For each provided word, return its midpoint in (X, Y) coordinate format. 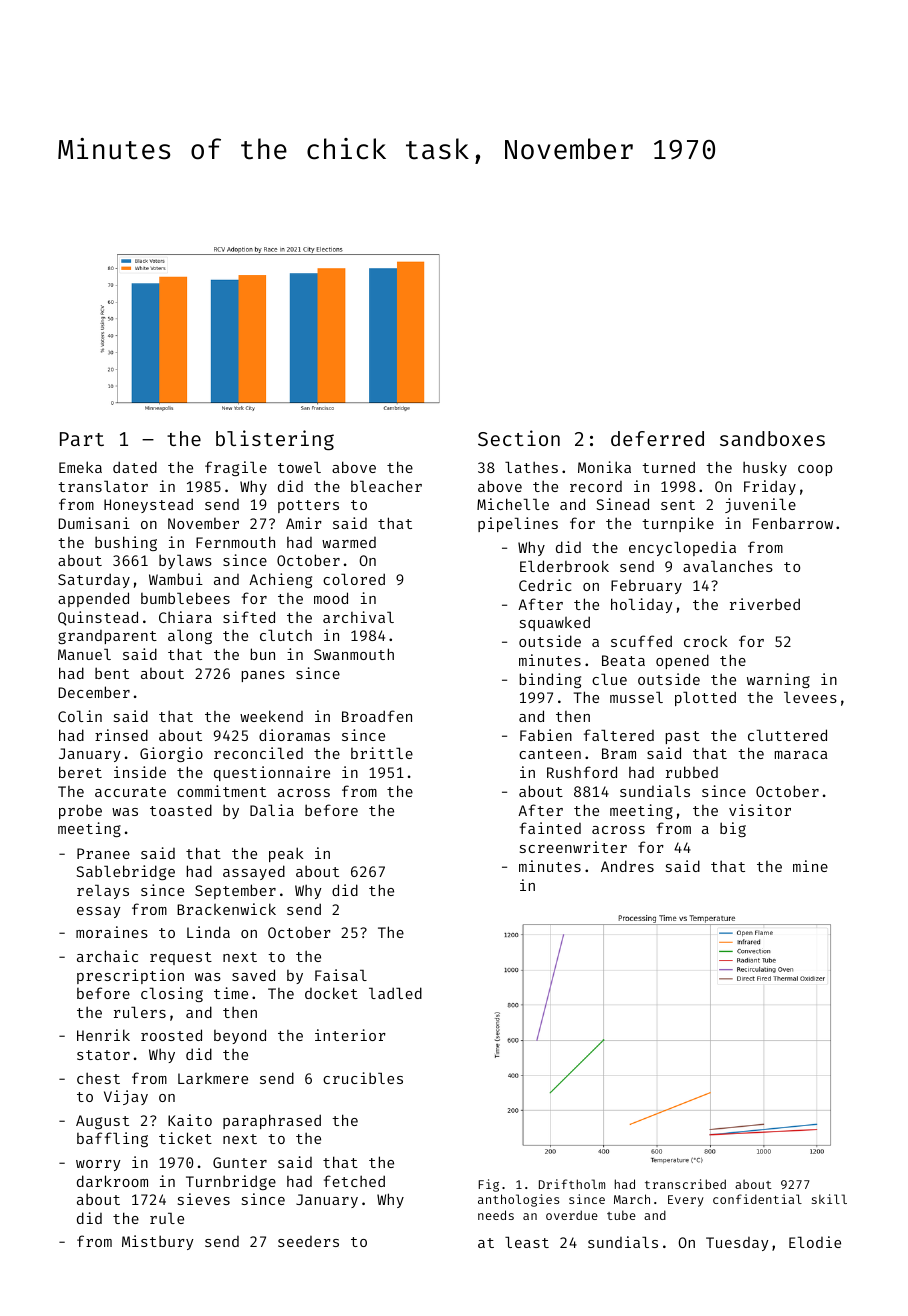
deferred (657, 438)
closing (172, 994)
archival (358, 617)
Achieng (280, 580)
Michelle (513, 504)
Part (82, 439)
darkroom (112, 1181)
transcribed (685, 1184)
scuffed (641, 641)
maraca (801, 755)
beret (80, 772)
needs (496, 1215)
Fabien (546, 735)
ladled (395, 993)
